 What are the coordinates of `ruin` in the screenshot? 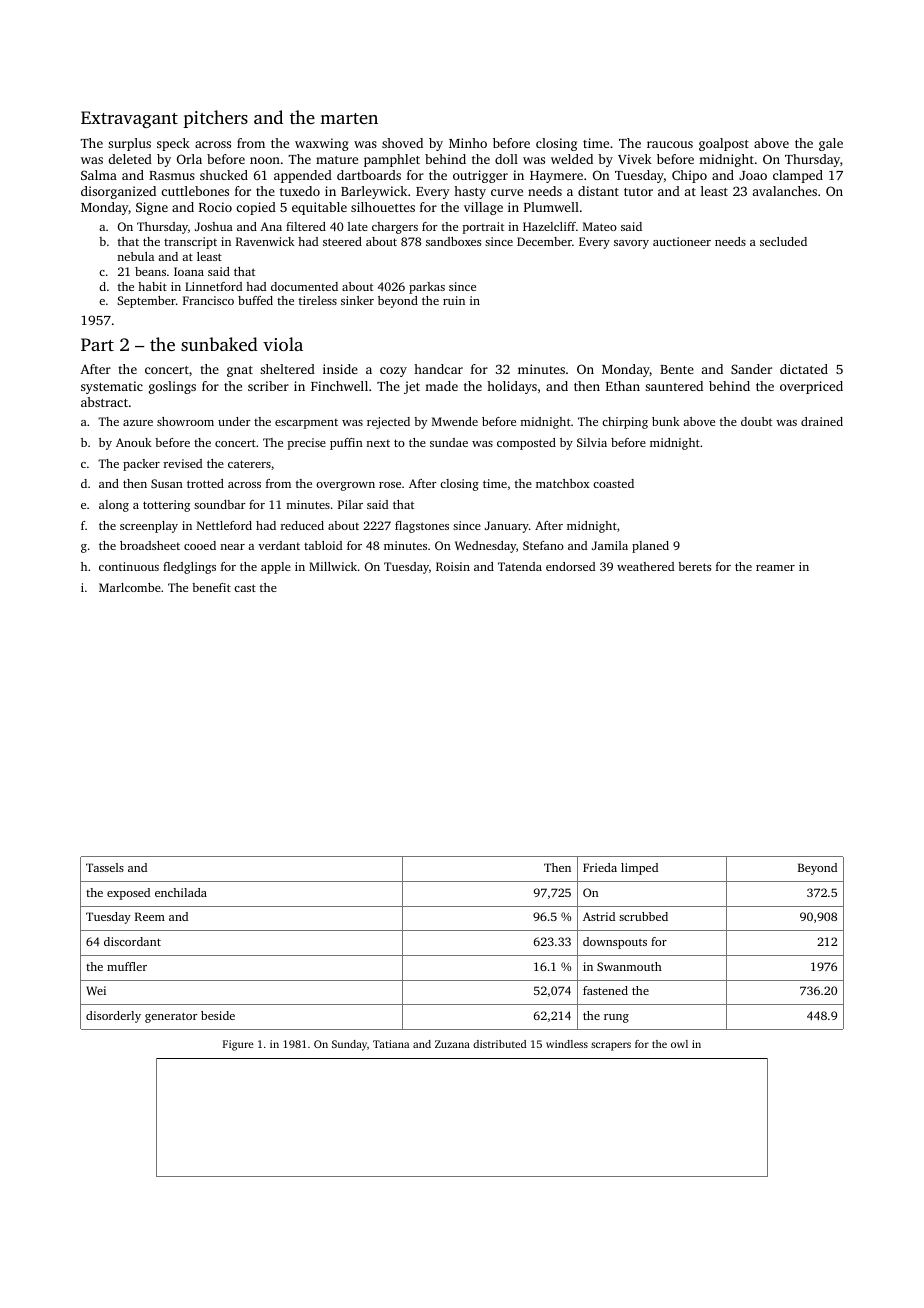 It's located at (454, 300).
